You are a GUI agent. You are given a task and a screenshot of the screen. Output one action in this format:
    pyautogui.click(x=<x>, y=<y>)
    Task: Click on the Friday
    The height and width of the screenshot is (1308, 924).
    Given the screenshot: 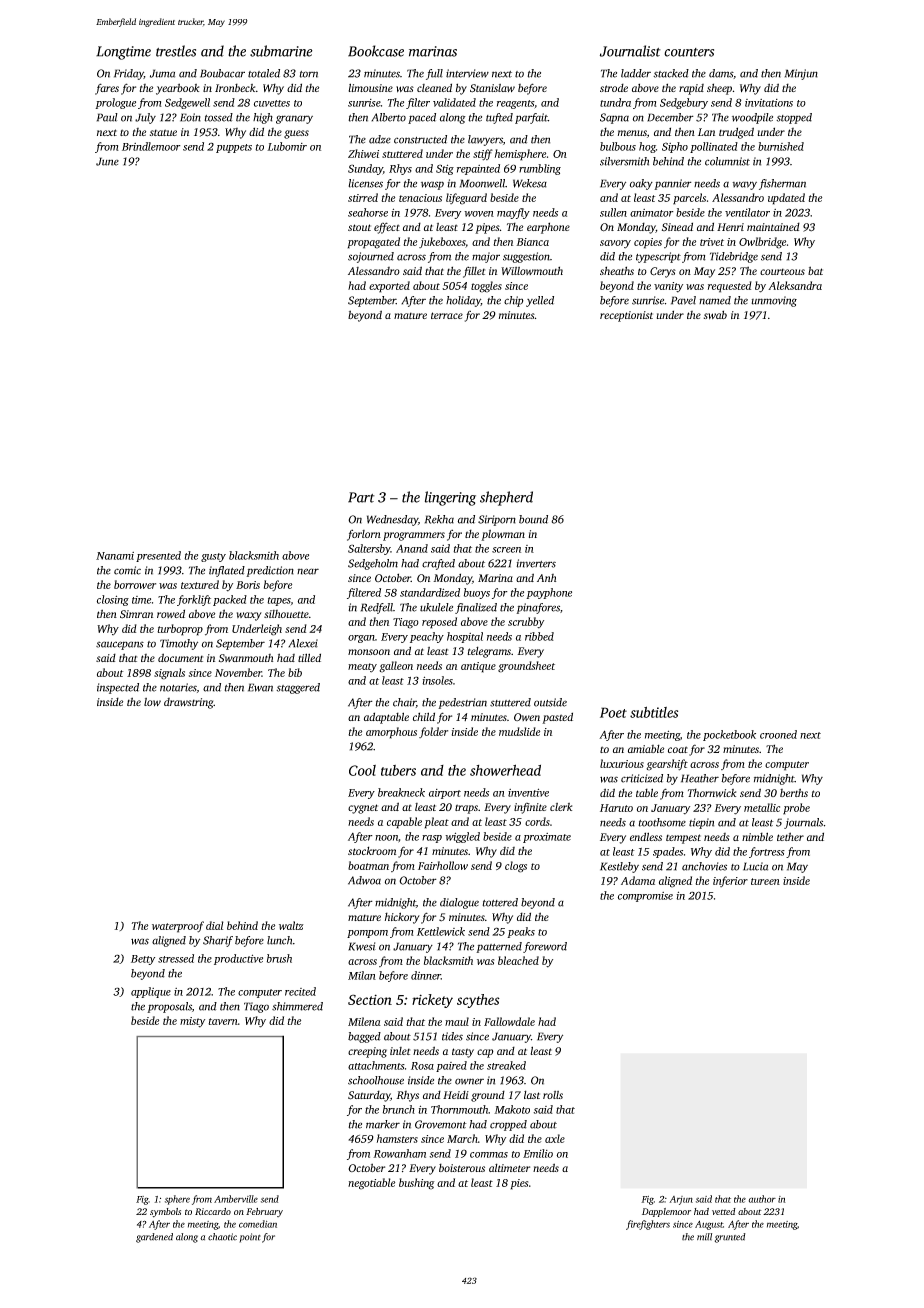 What is the action you would take?
    pyautogui.click(x=129, y=74)
